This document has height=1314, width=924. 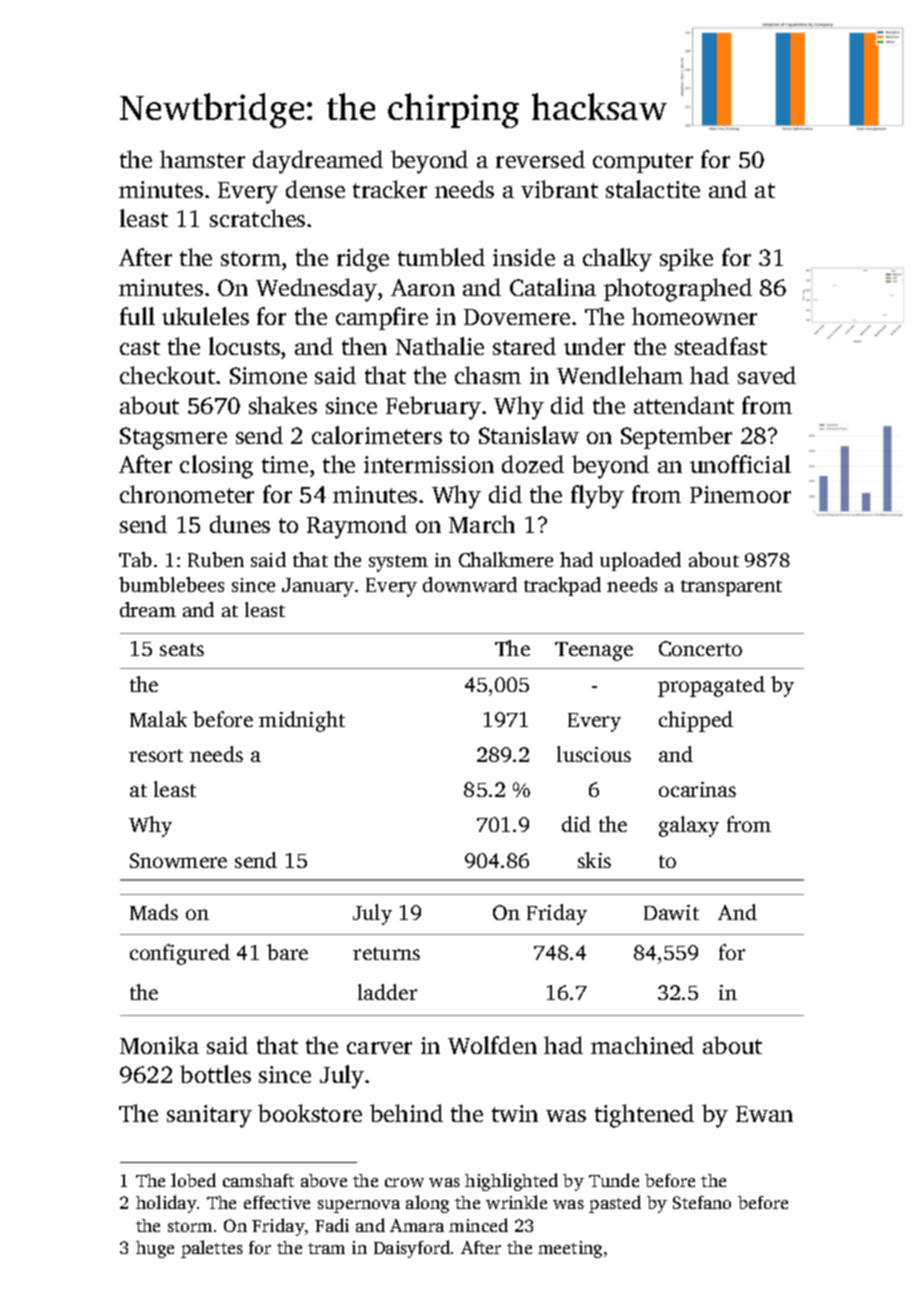 What do you see at coordinates (740, 494) in the document?
I see `Pinemoor` at bounding box center [740, 494].
